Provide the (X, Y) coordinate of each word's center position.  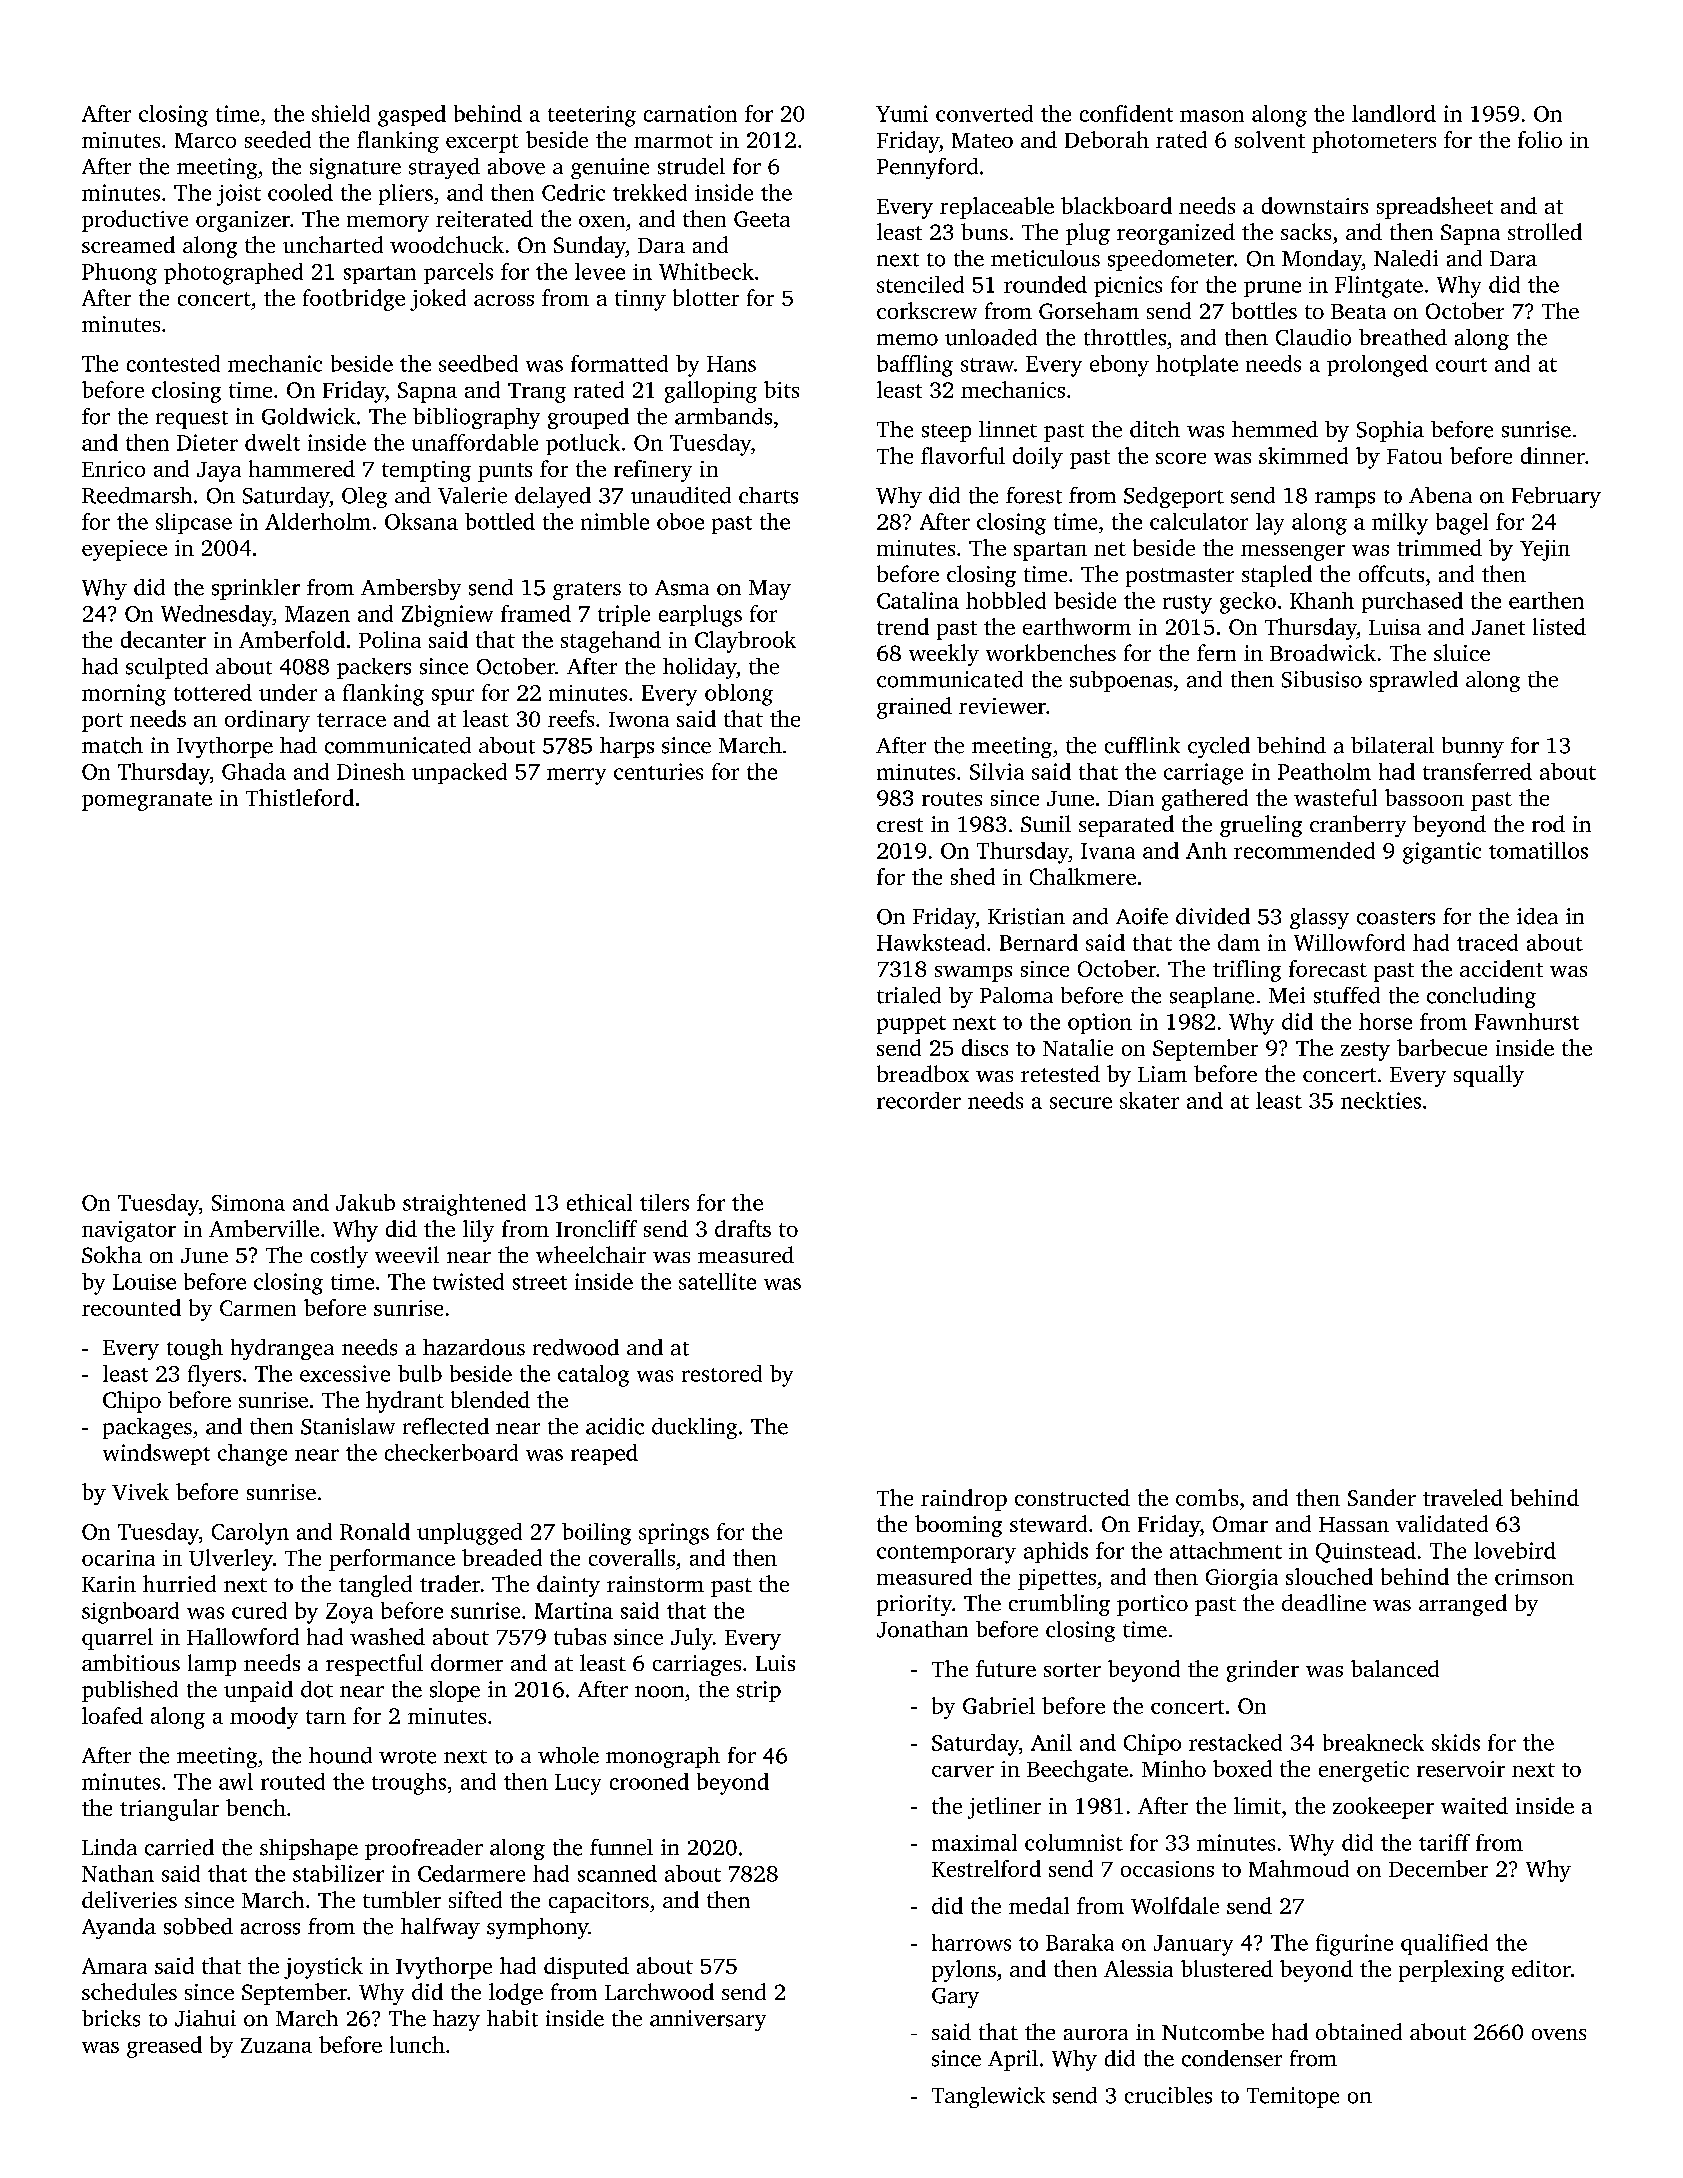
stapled (1277, 576)
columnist (1074, 1842)
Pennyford (927, 168)
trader (450, 1583)
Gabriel (999, 1705)
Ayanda (119, 1928)
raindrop (964, 1500)
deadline (1324, 1602)
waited (1474, 1805)
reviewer (1002, 706)
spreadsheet (1435, 208)
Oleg (364, 497)
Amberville (264, 1228)
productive (135, 221)
